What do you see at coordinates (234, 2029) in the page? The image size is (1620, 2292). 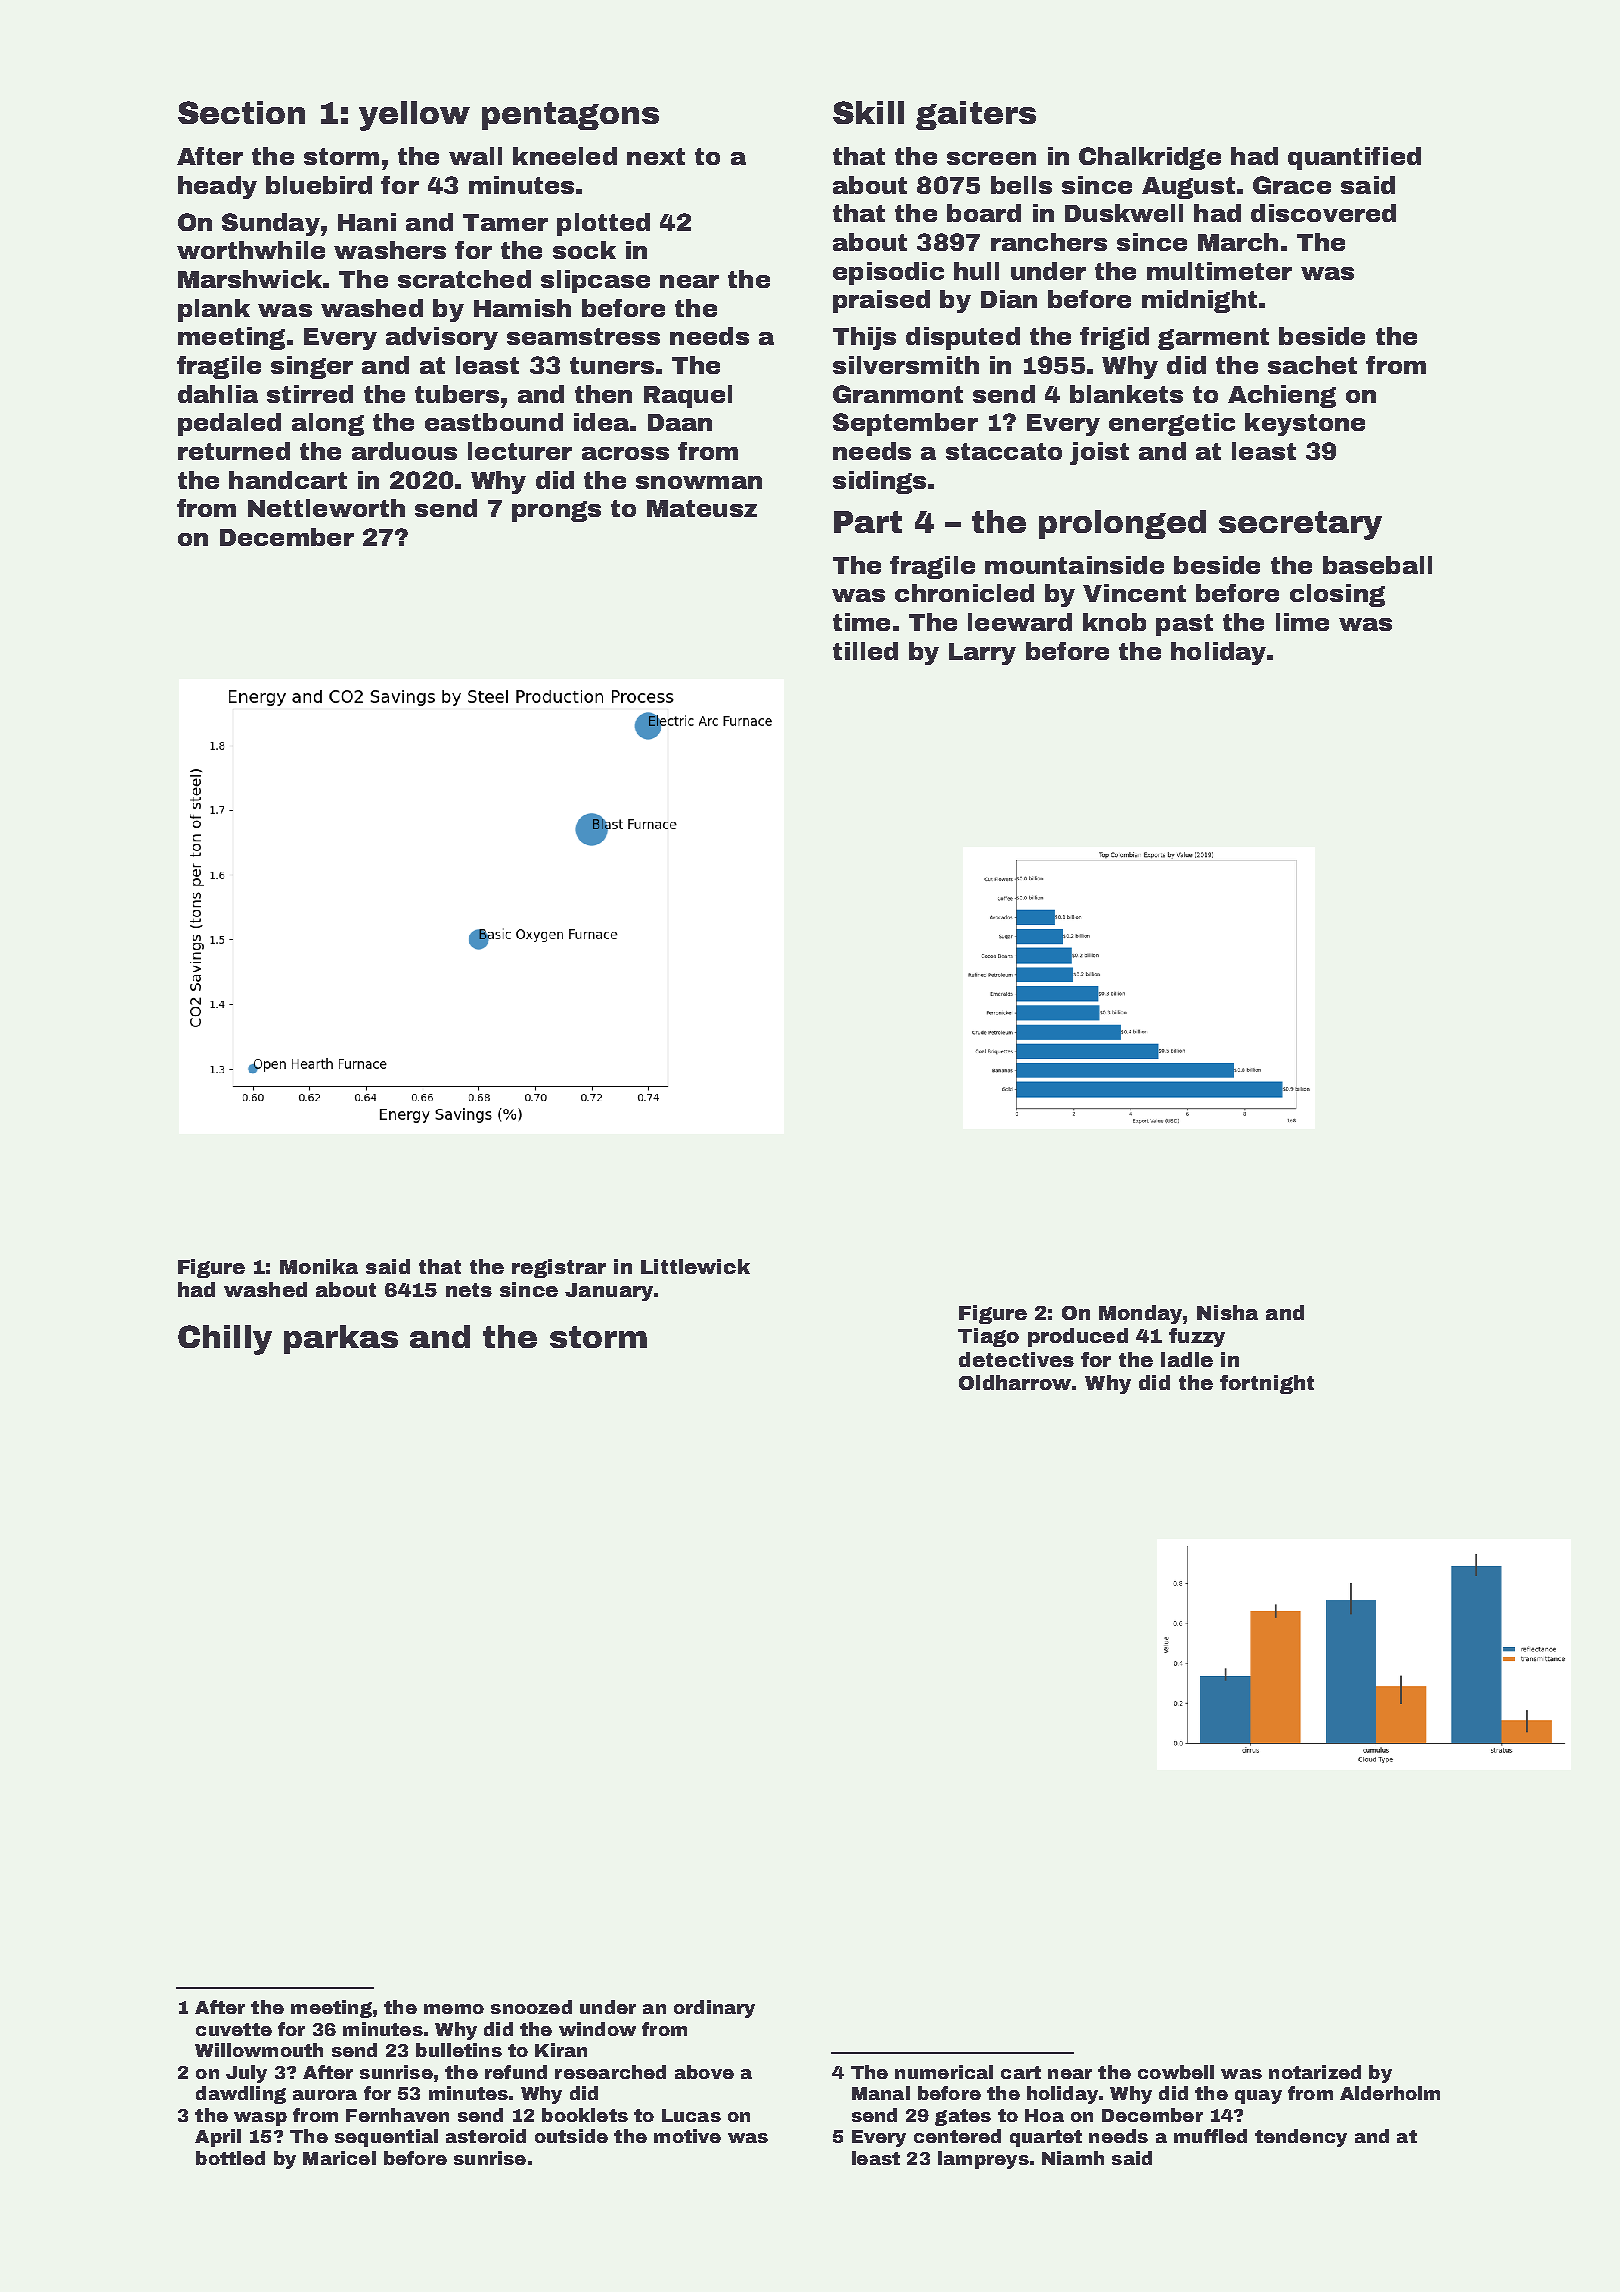 I see `cuvette` at bounding box center [234, 2029].
